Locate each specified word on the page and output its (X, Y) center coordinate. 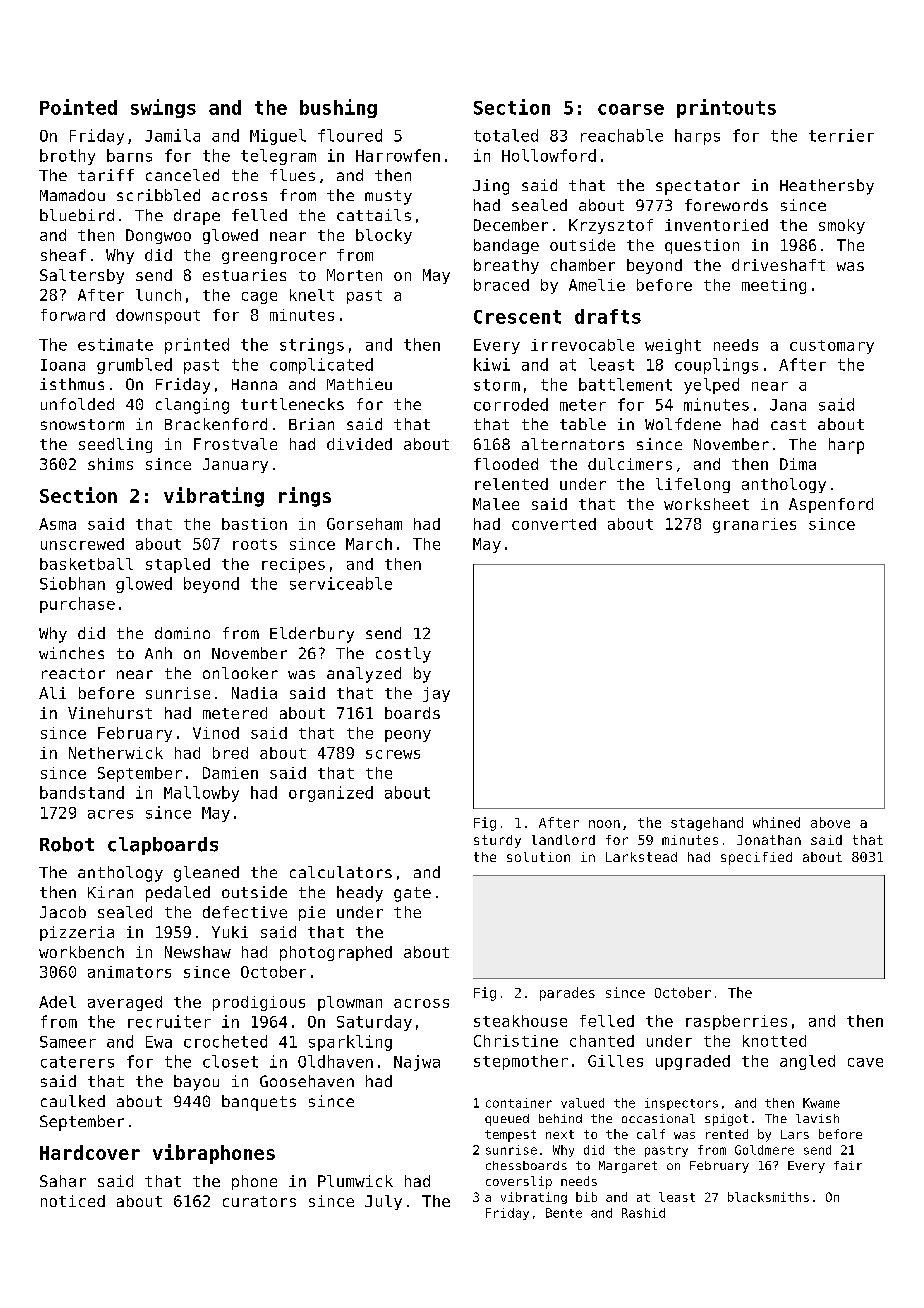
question (702, 246)
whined (776, 822)
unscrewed (82, 544)
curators (259, 1201)
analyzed (364, 675)
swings (163, 108)
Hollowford (549, 155)
